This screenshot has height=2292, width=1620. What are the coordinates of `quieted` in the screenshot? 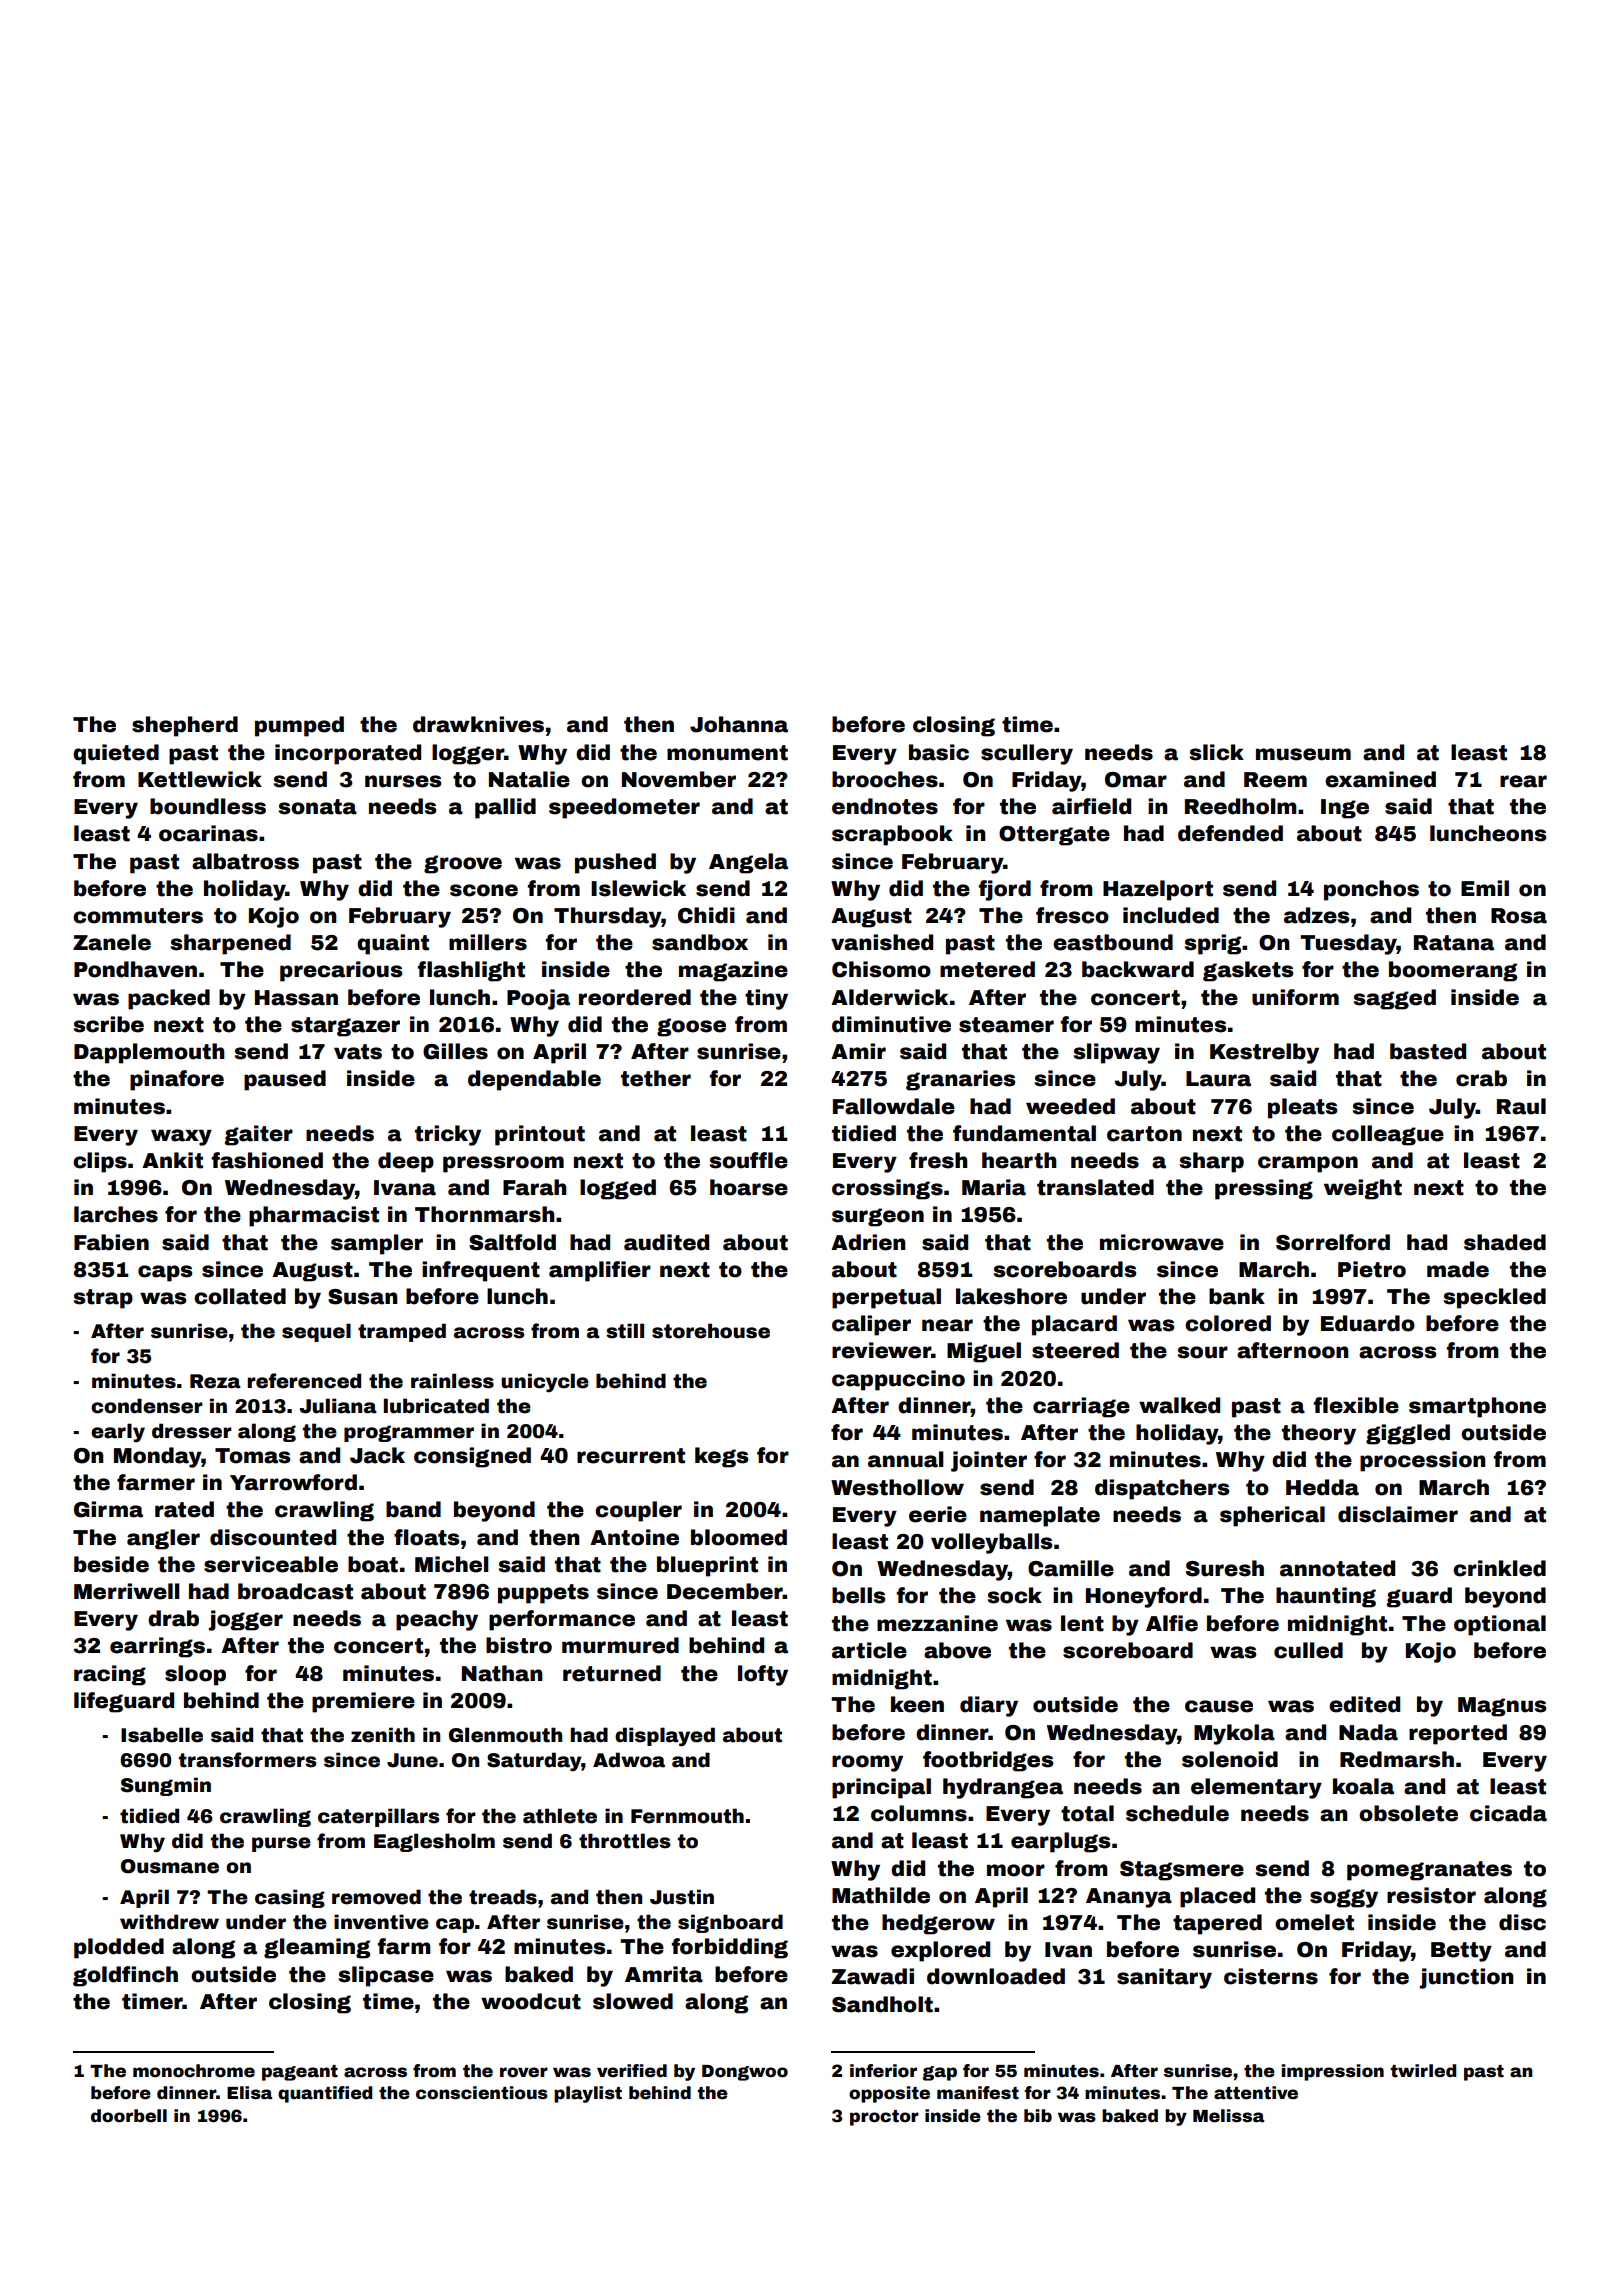 It's located at (116, 754).
